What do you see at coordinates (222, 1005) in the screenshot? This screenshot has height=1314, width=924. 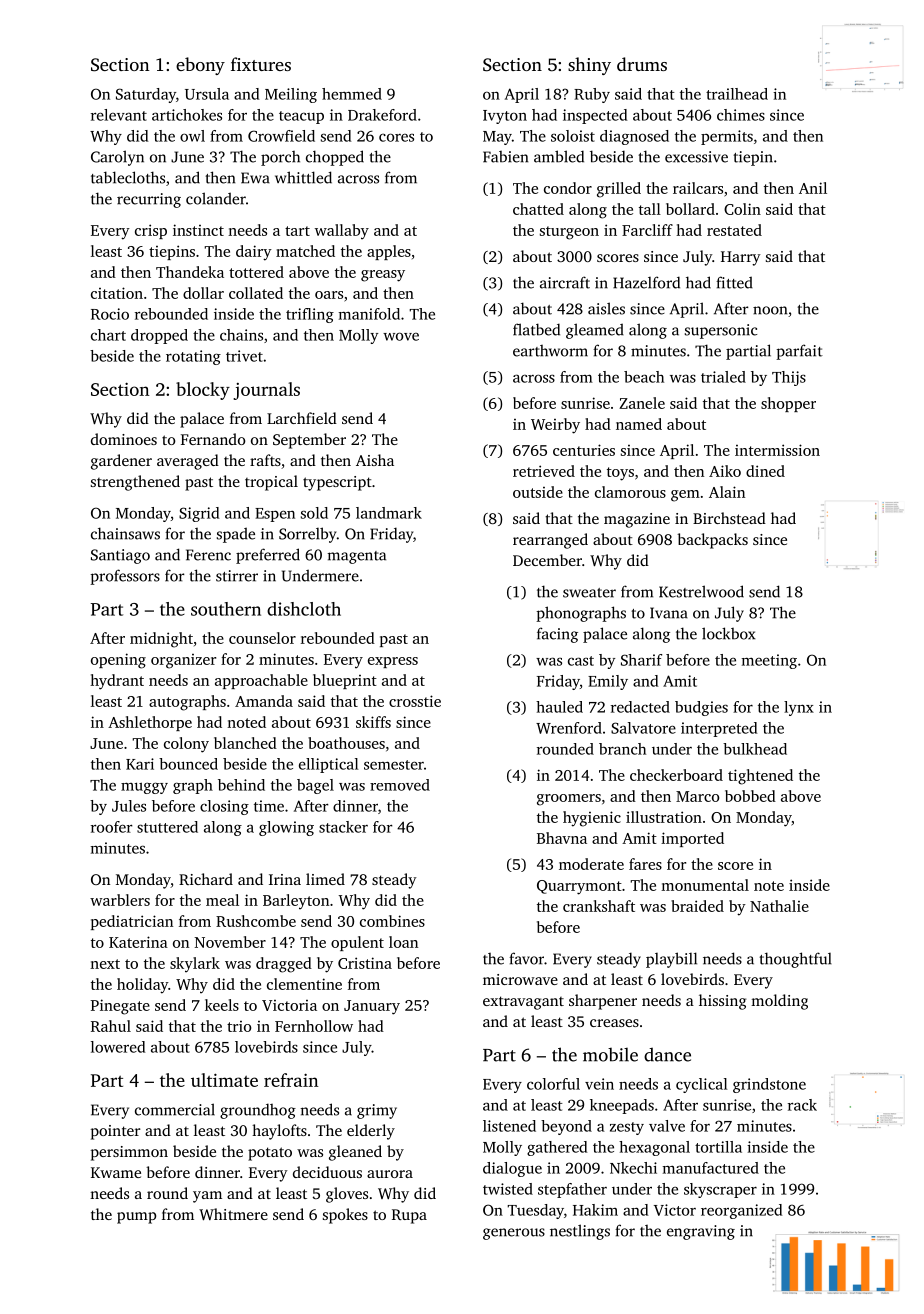 I see `keels` at bounding box center [222, 1005].
